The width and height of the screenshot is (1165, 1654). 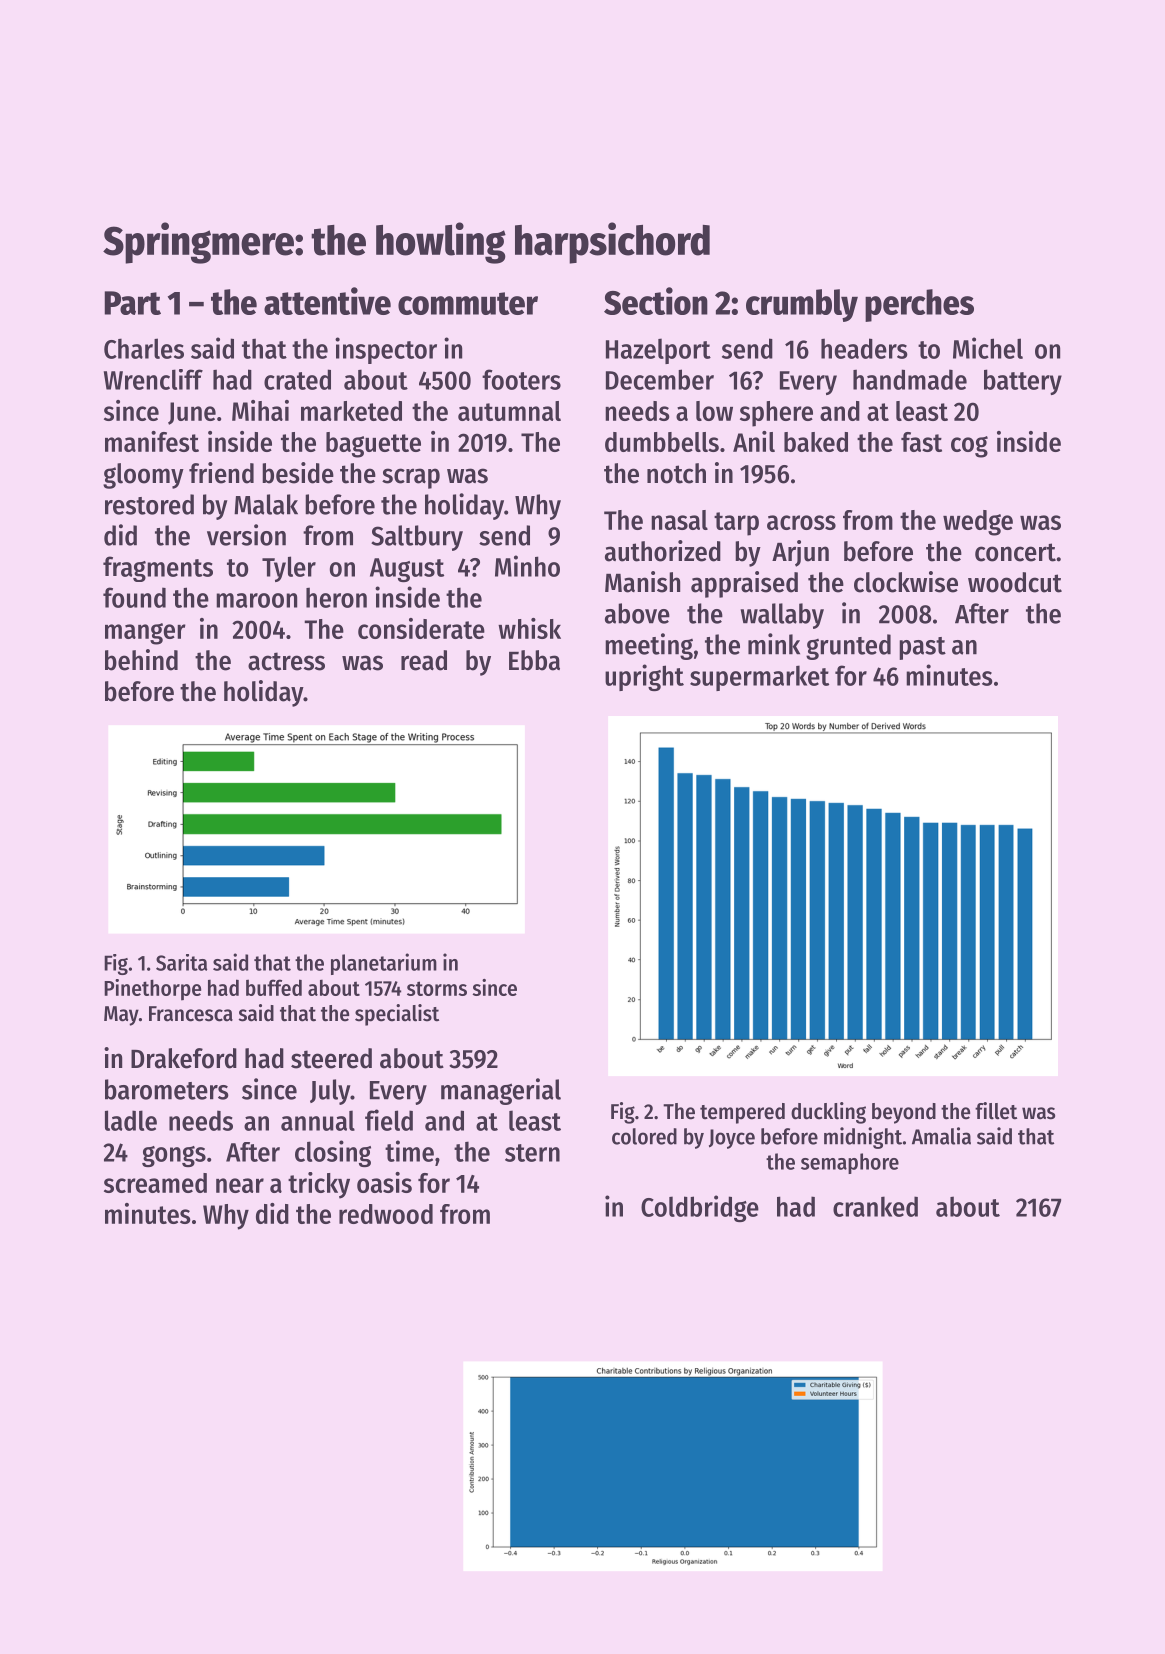 I want to click on Coldbridge, so click(x=700, y=1208).
